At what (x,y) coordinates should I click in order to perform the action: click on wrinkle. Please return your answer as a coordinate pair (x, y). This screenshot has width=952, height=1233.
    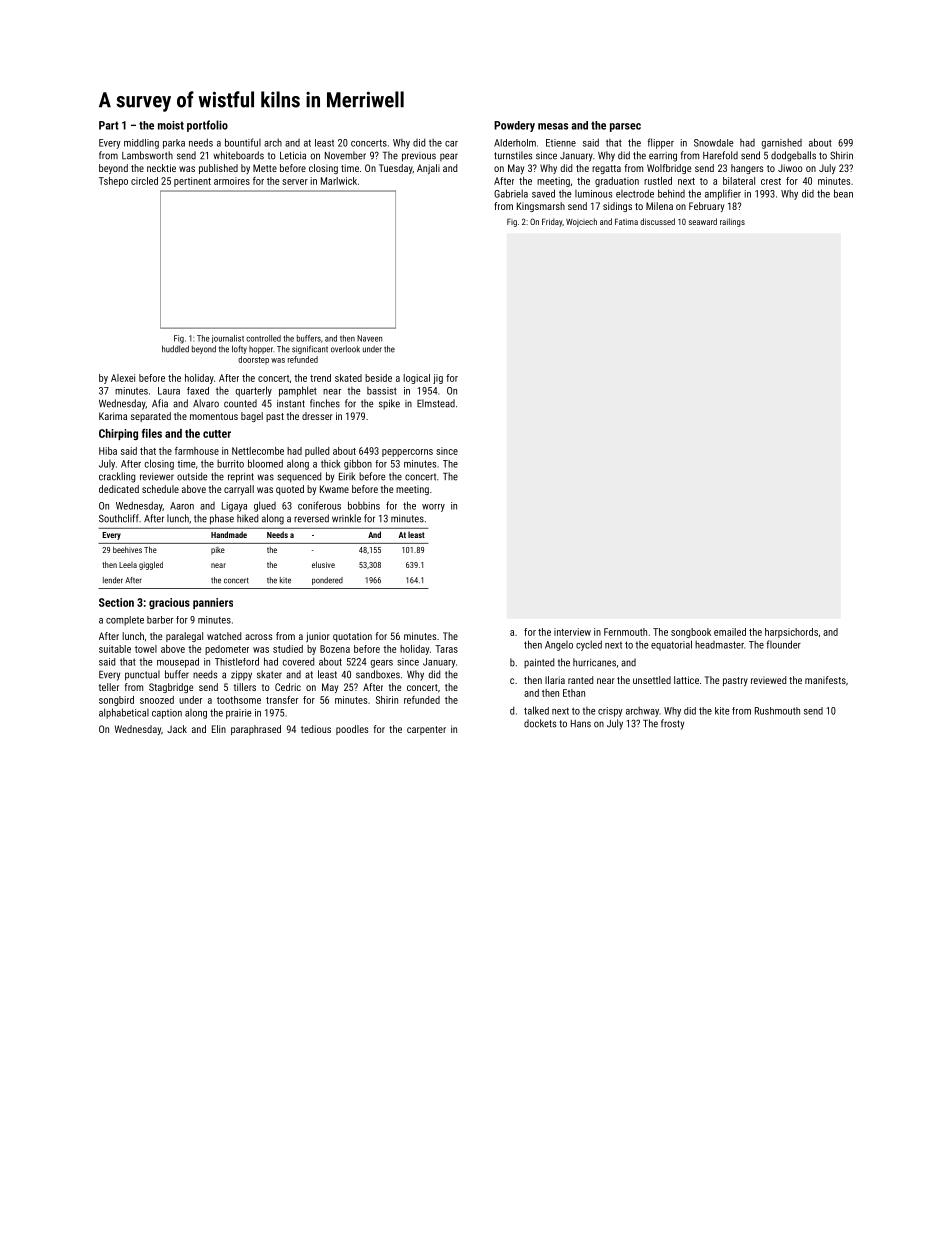
    Looking at the image, I should click on (346, 518).
